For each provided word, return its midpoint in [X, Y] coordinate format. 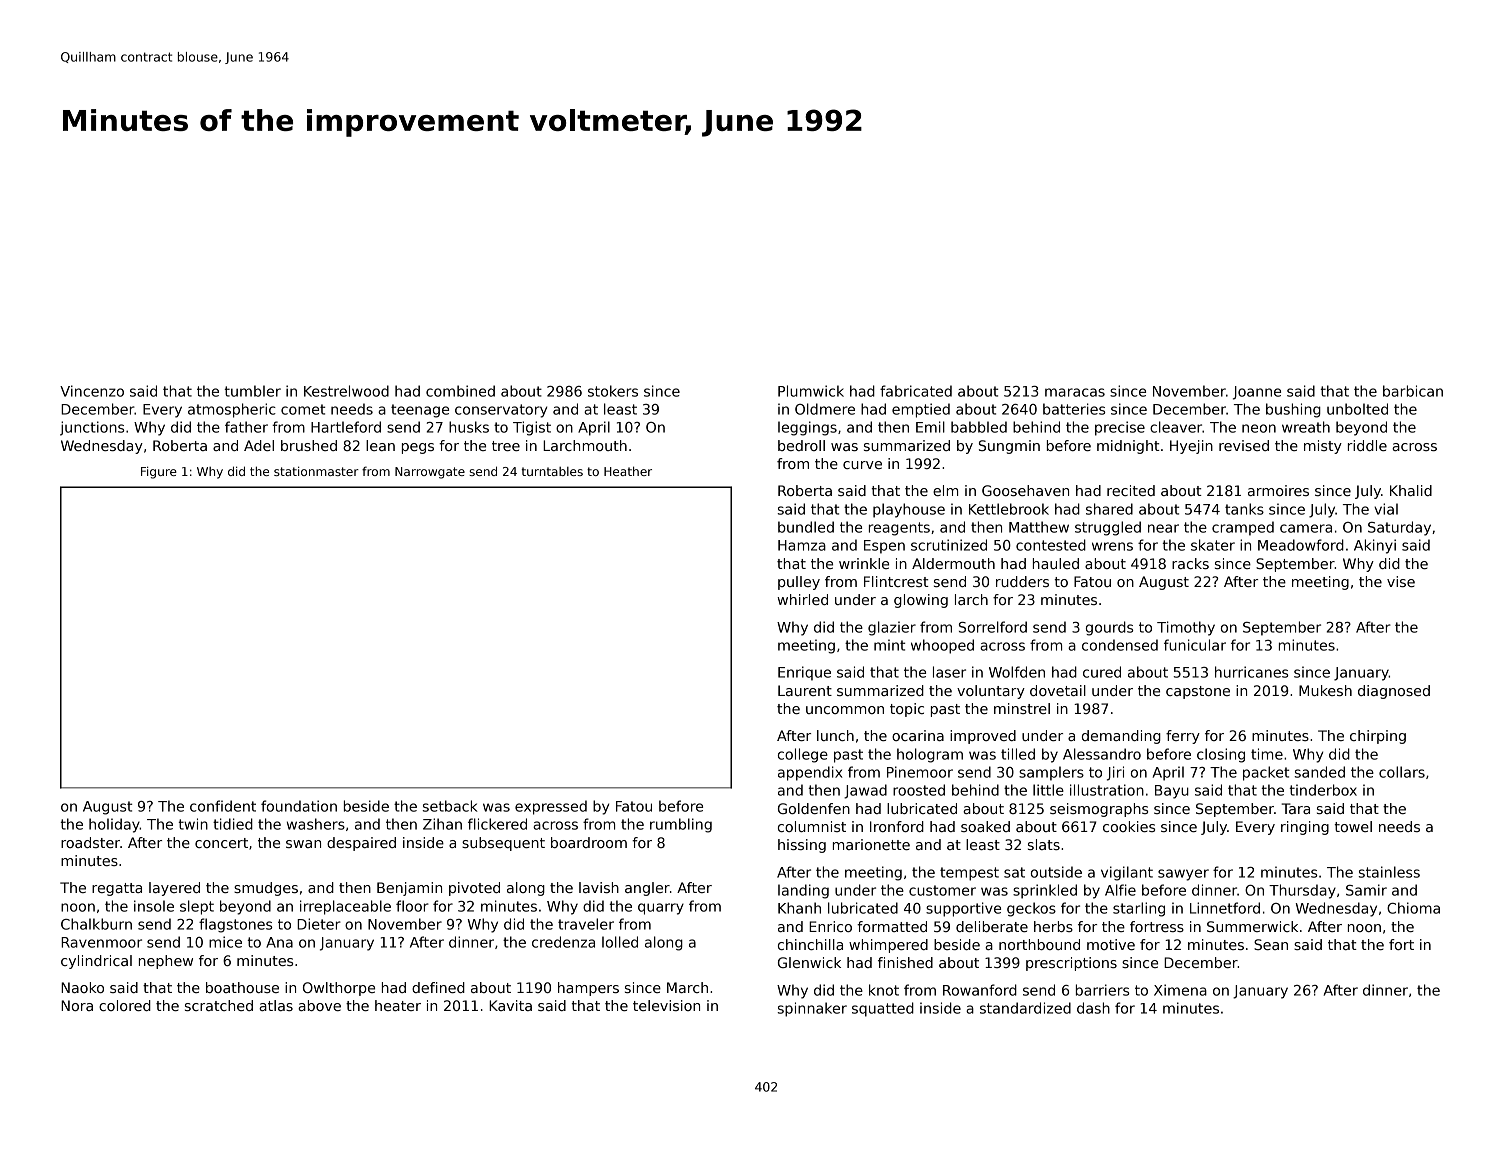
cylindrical [96, 962]
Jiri [1115, 773]
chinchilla [810, 944]
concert [221, 843]
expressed [551, 807]
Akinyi [1375, 546]
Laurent [805, 690]
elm [945, 490]
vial [1386, 509]
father [246, 427]
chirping [1378, 737]
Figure [159, 472]
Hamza [802, 545]
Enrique [804, 673]
